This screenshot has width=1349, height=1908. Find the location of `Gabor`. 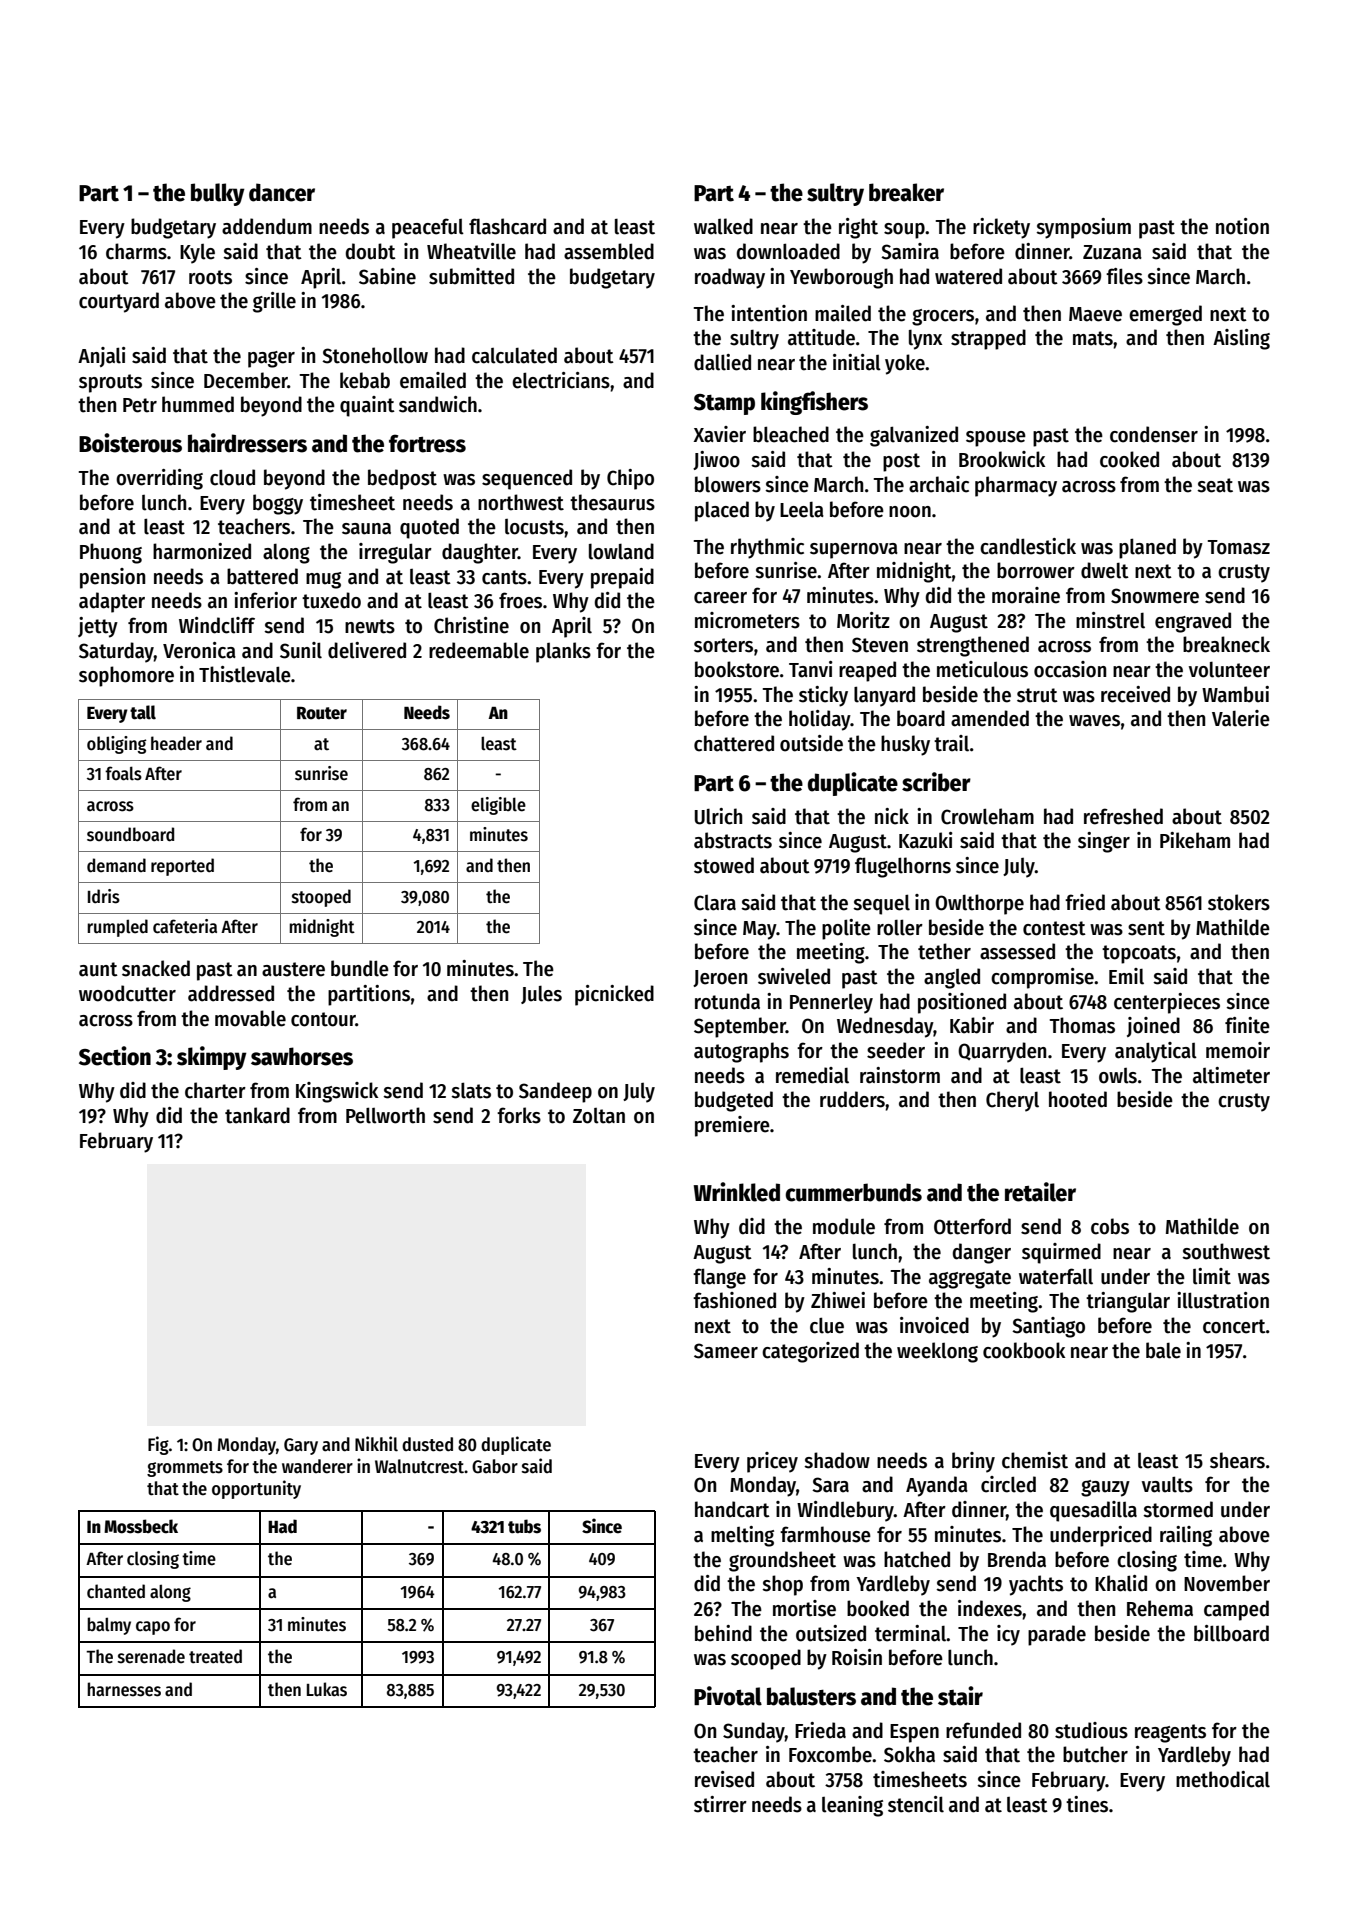

Gabor is located at coordinates (495, 1466).
